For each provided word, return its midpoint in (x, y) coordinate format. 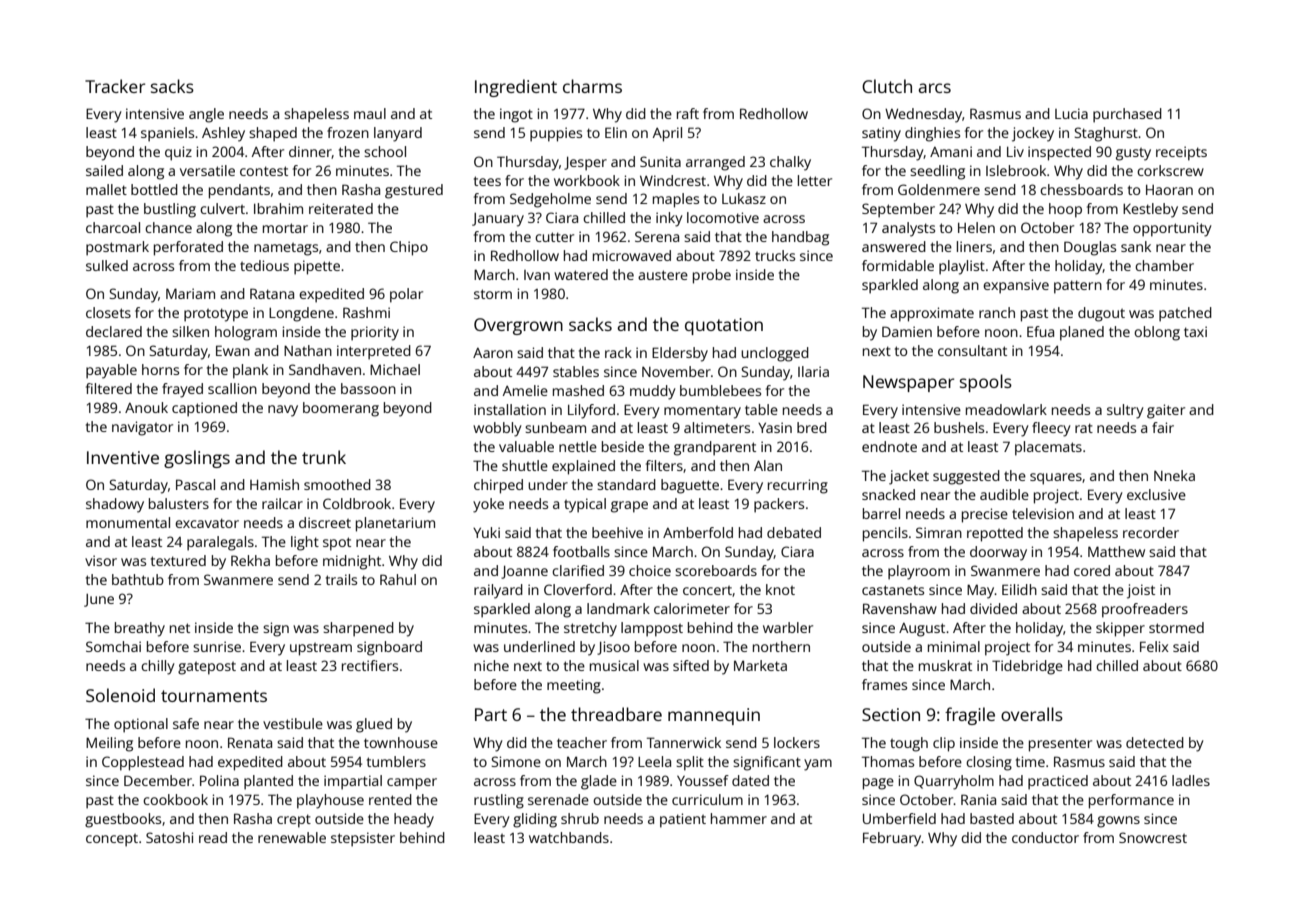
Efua (1040, 331)
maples (676, 200)
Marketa (760, 665)
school (385, 151)
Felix (1154, 646)
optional (141, 725)
